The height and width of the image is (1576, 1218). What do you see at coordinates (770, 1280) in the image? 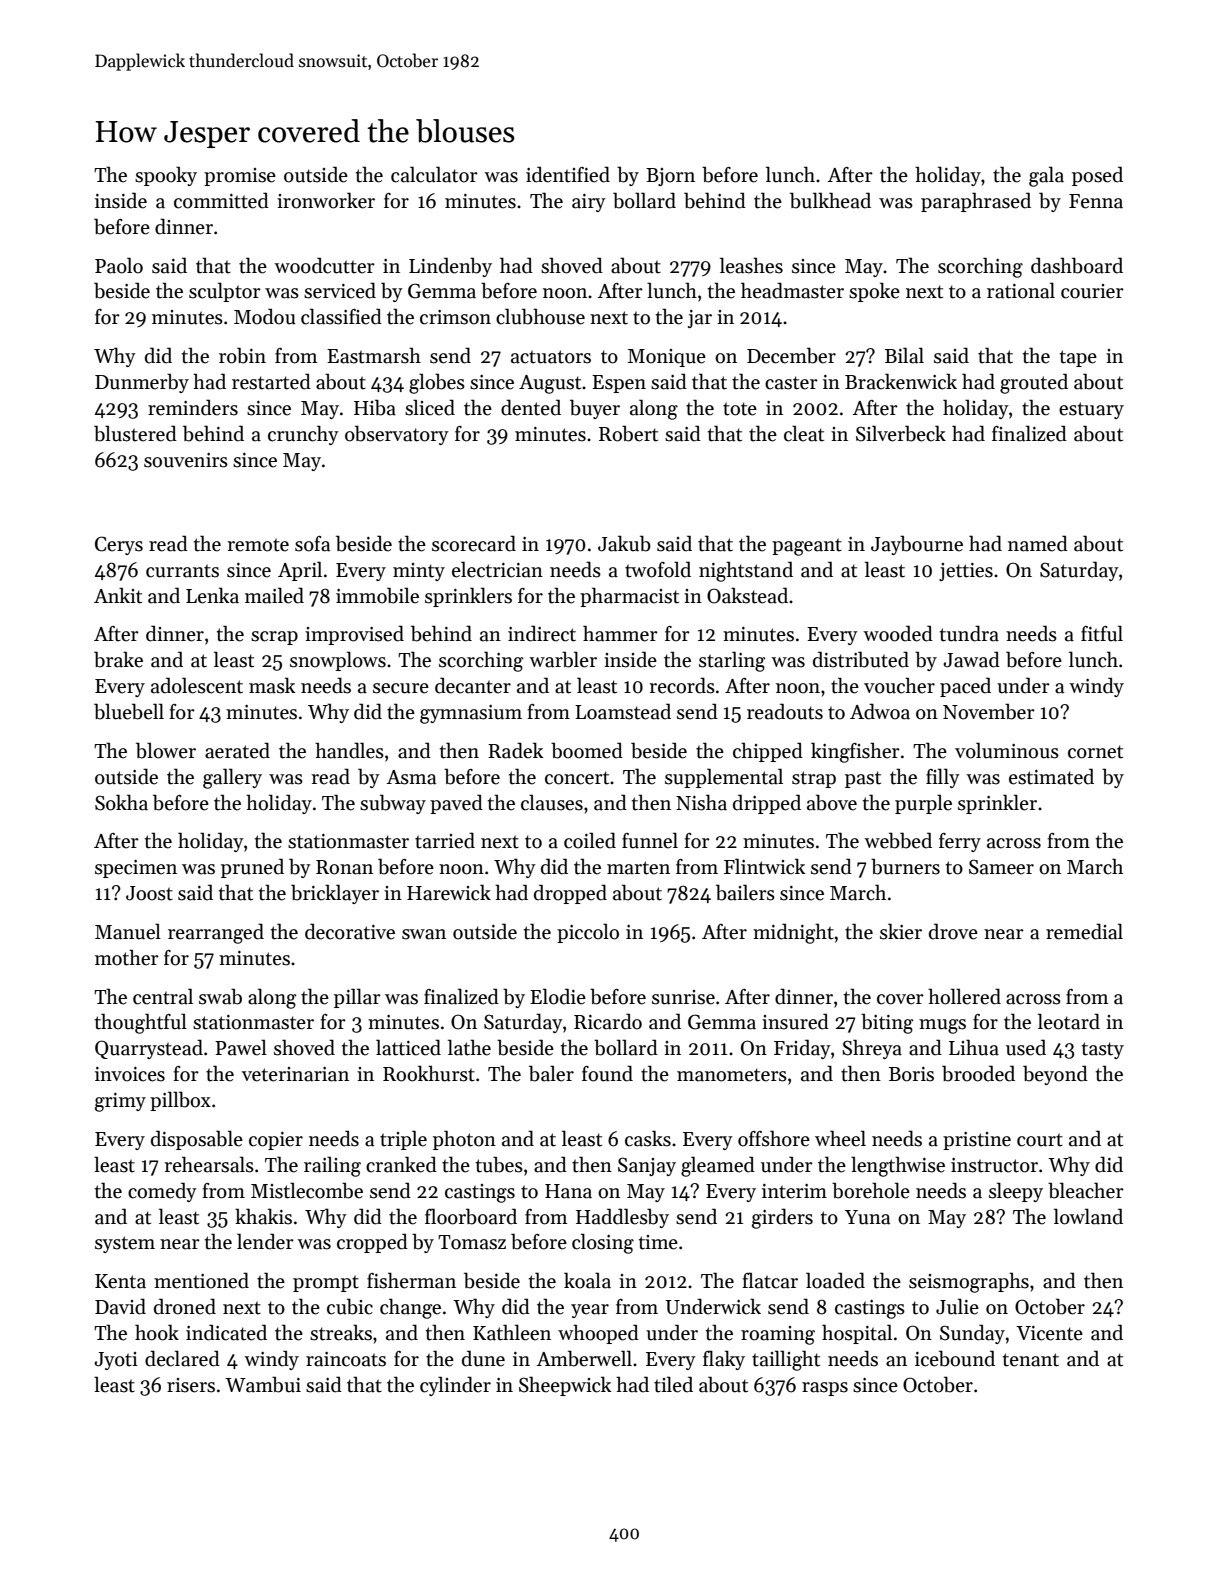
I see `flatcar` at bounding box center [770, 1280].
